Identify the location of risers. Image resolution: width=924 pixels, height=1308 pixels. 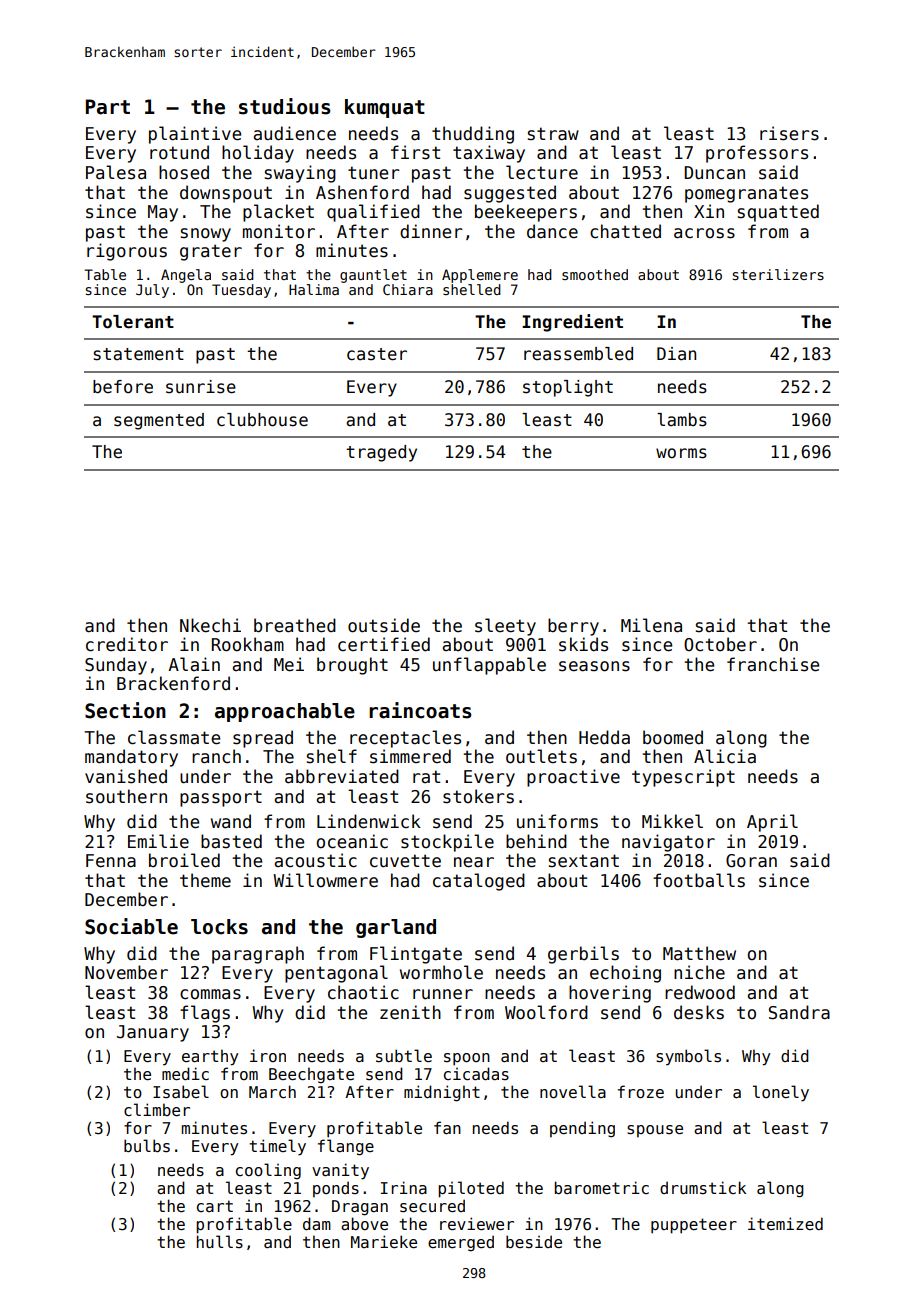
(789, 133).
